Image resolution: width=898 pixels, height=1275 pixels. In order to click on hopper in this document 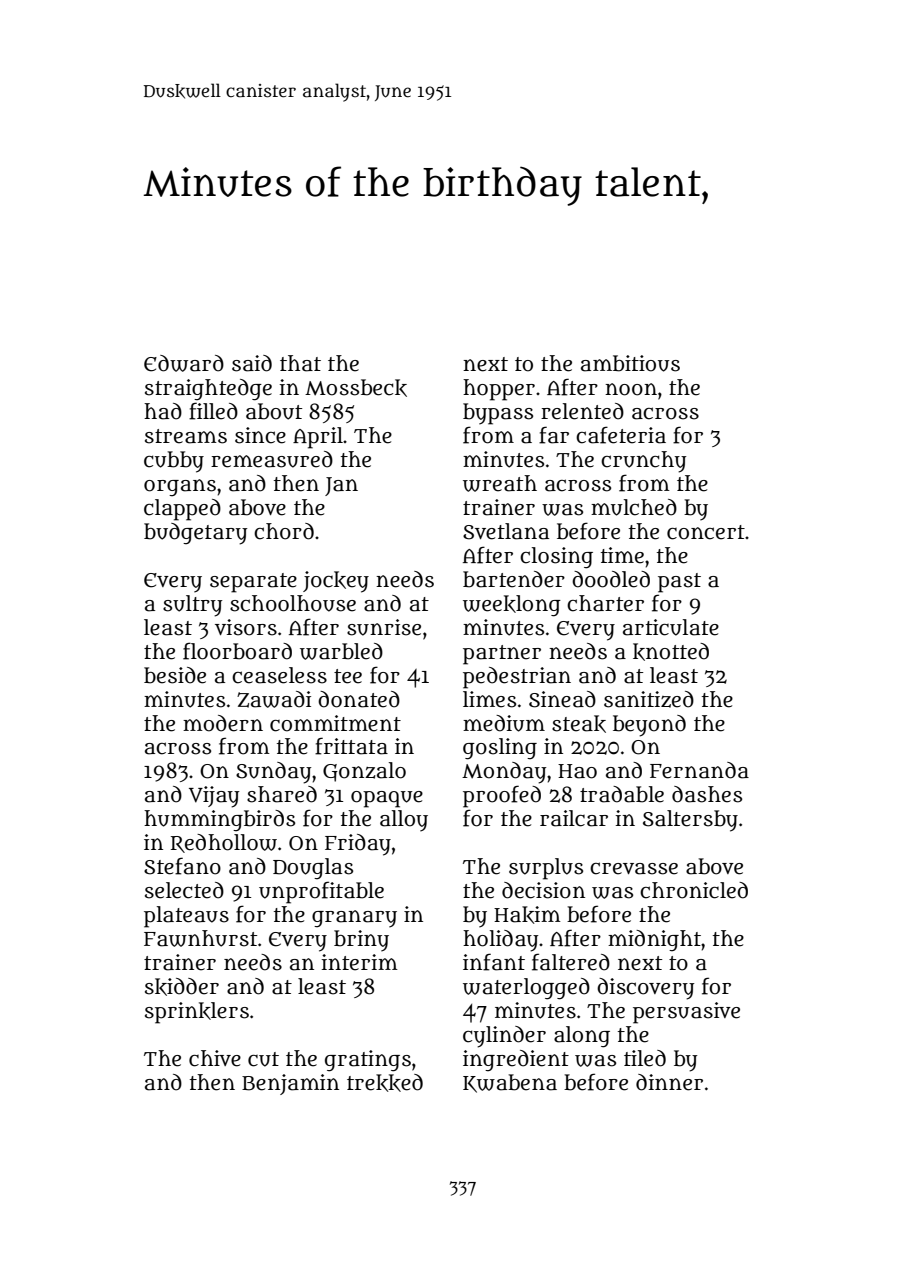, I will do `click(499, 390)`.
